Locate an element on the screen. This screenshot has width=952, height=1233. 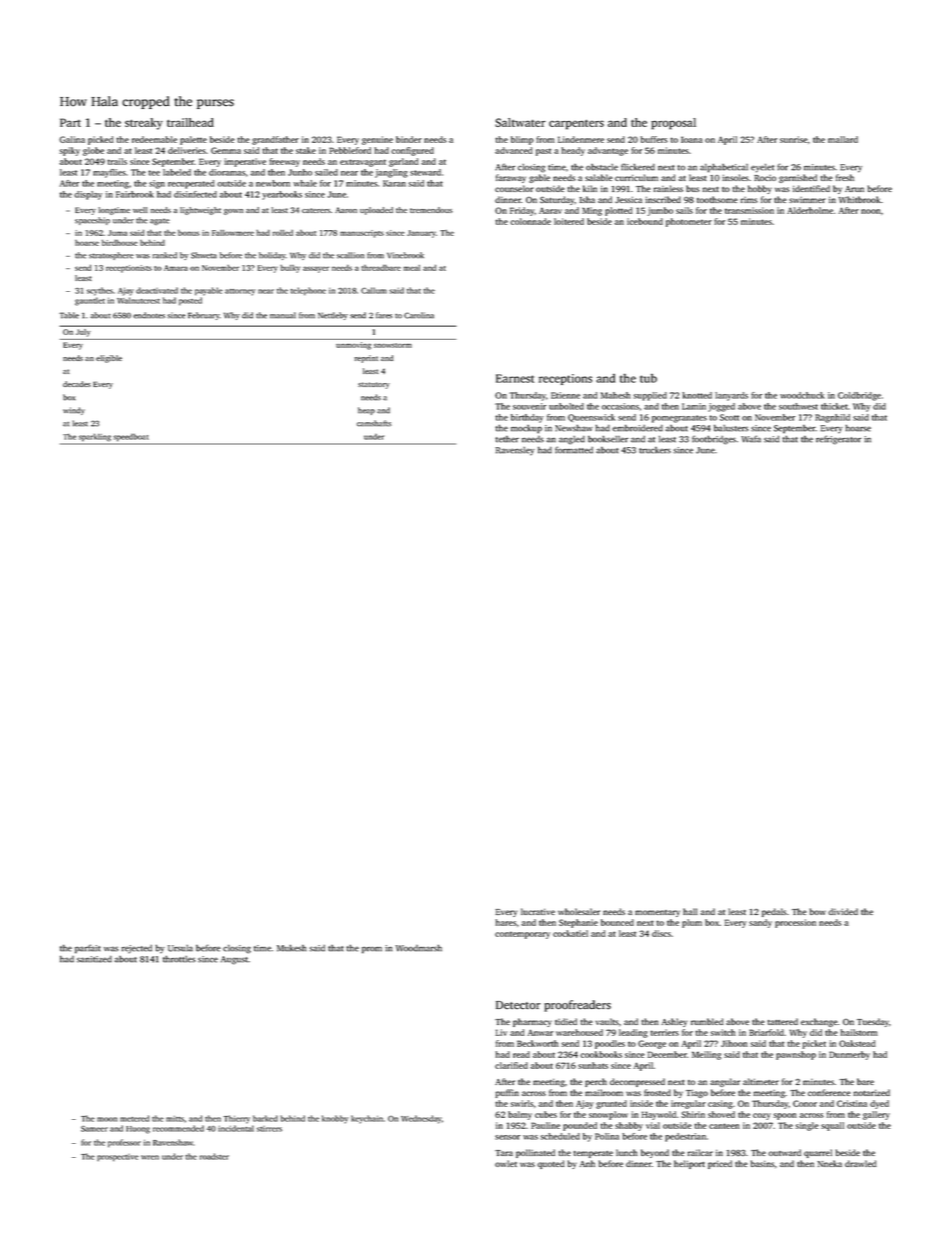
divided is located at coordinates (843, 911).
